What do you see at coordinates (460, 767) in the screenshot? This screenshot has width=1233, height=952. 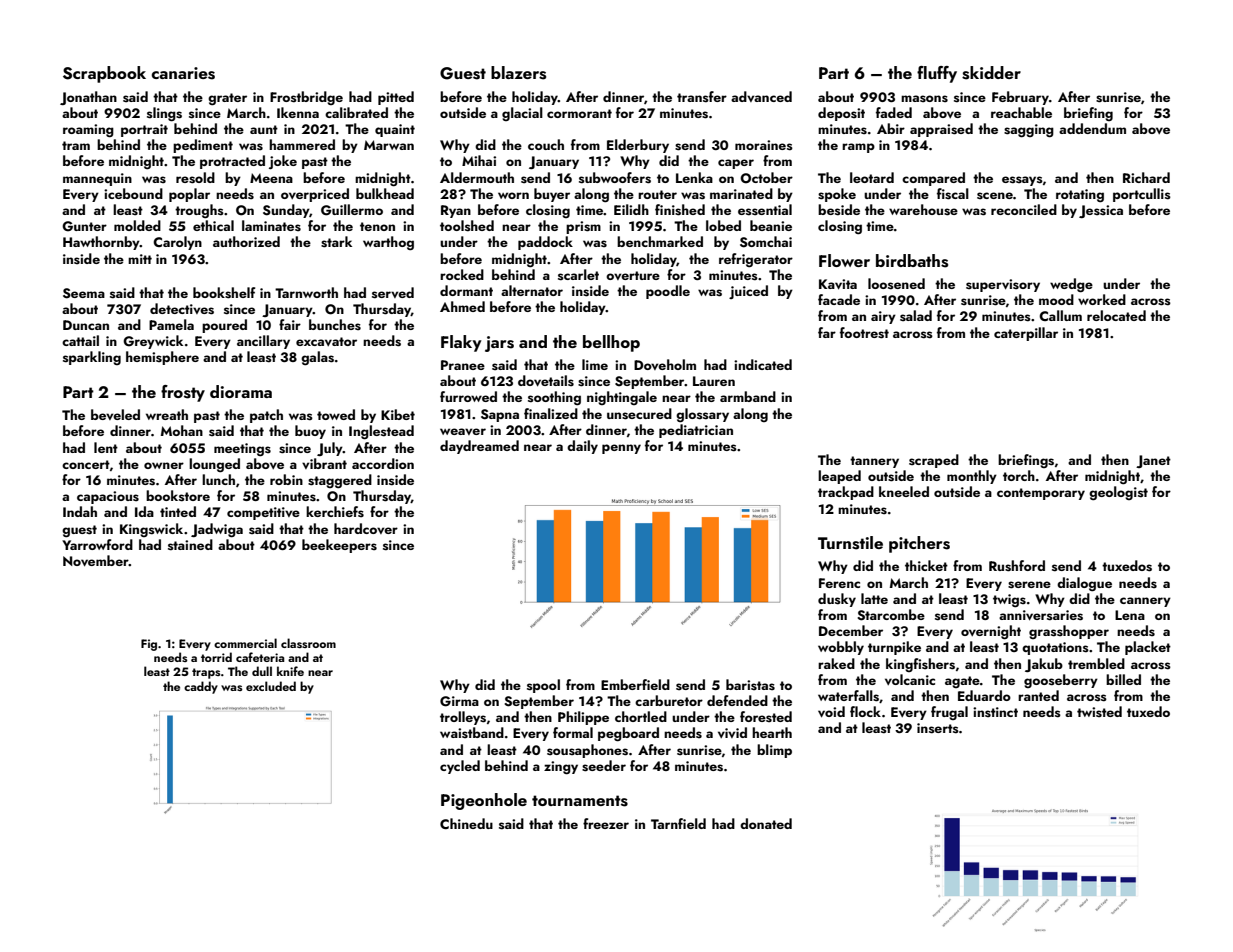 I see `cycled` at bounding box center [460, 767].
